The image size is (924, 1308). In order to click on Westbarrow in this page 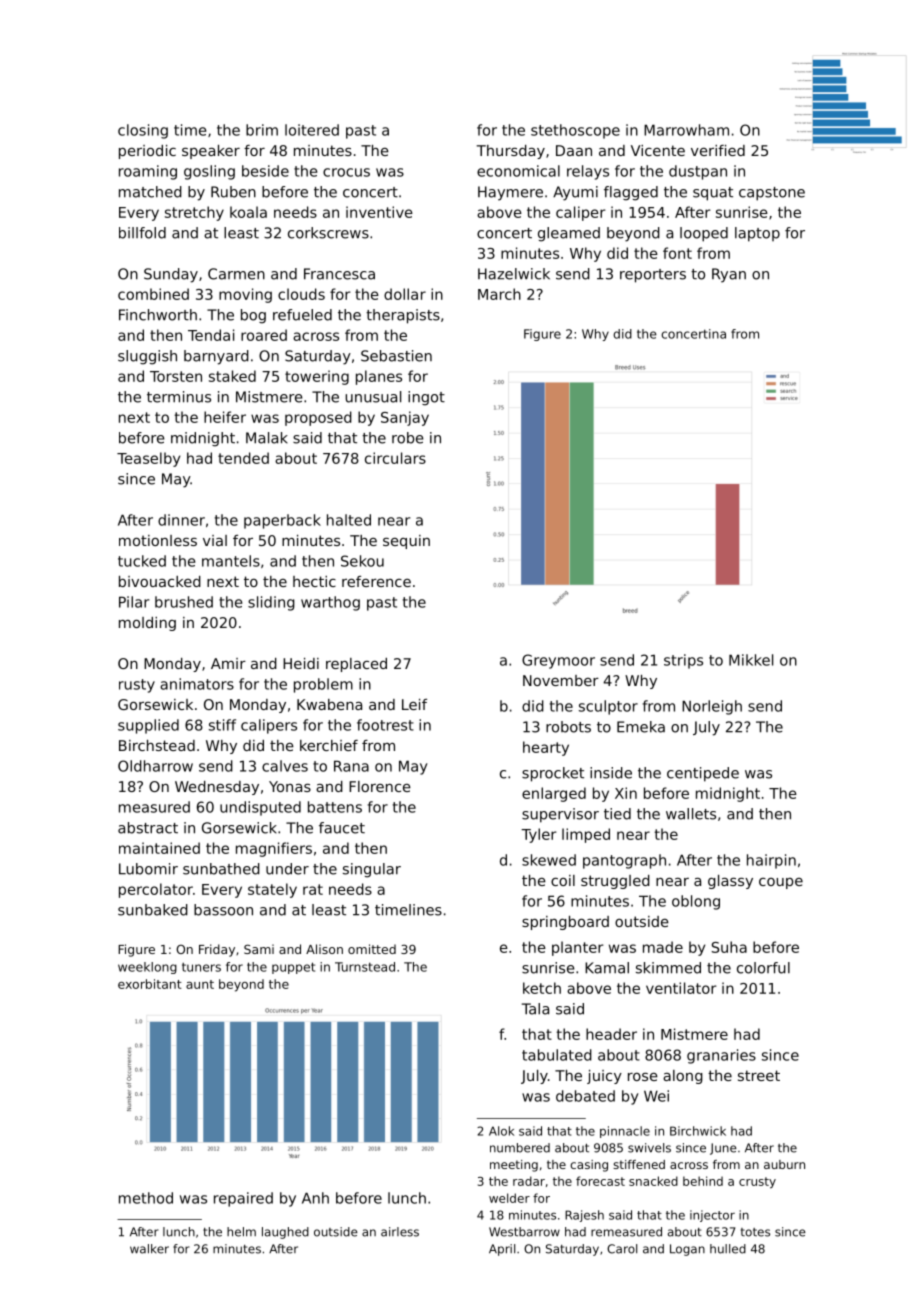, I will do `click(524, 1232)`.
